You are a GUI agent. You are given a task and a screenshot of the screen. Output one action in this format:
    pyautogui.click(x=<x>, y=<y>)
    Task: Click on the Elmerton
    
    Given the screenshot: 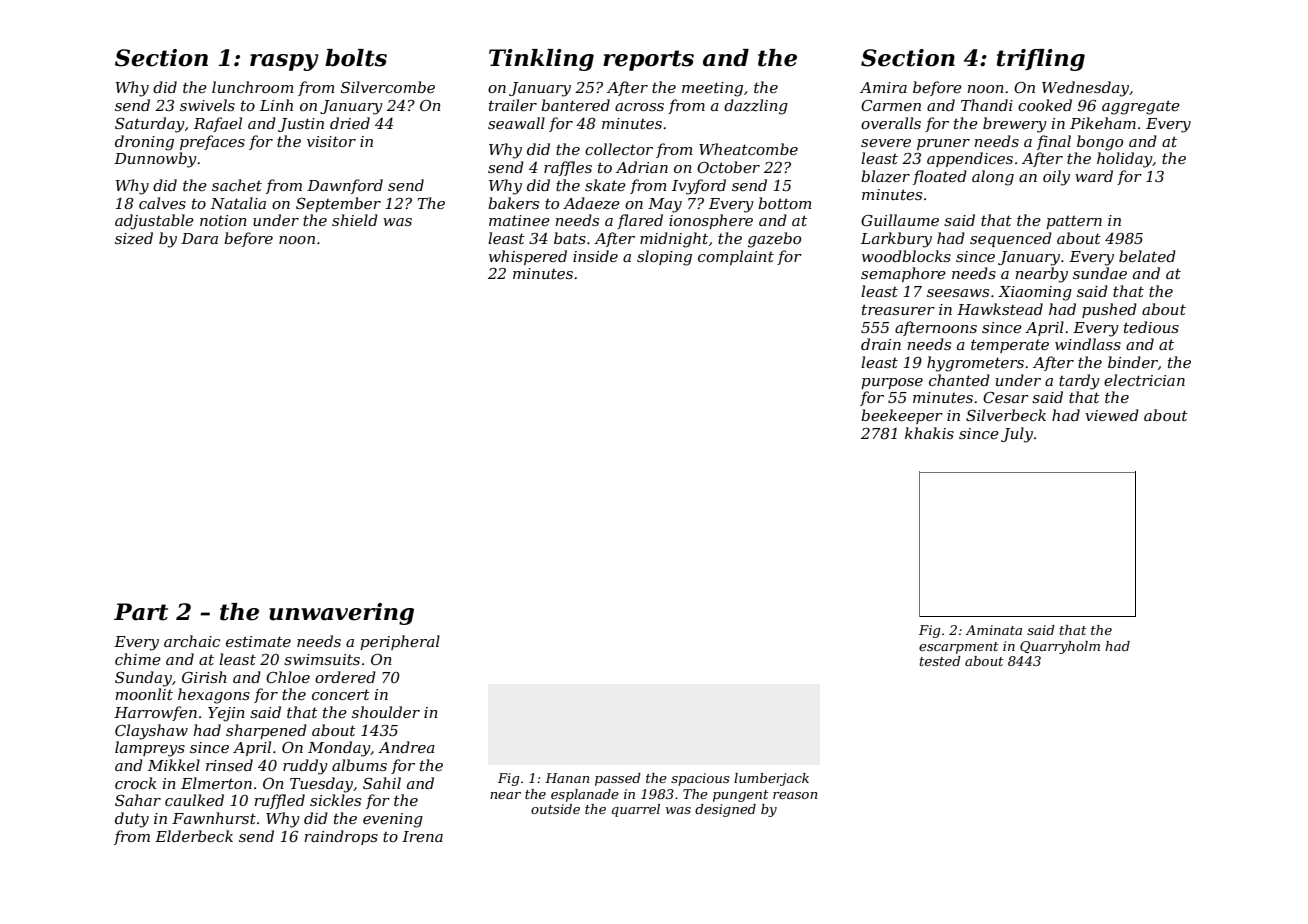 What is the action you would take?
    pyautogui.click(x=216, y=783)
